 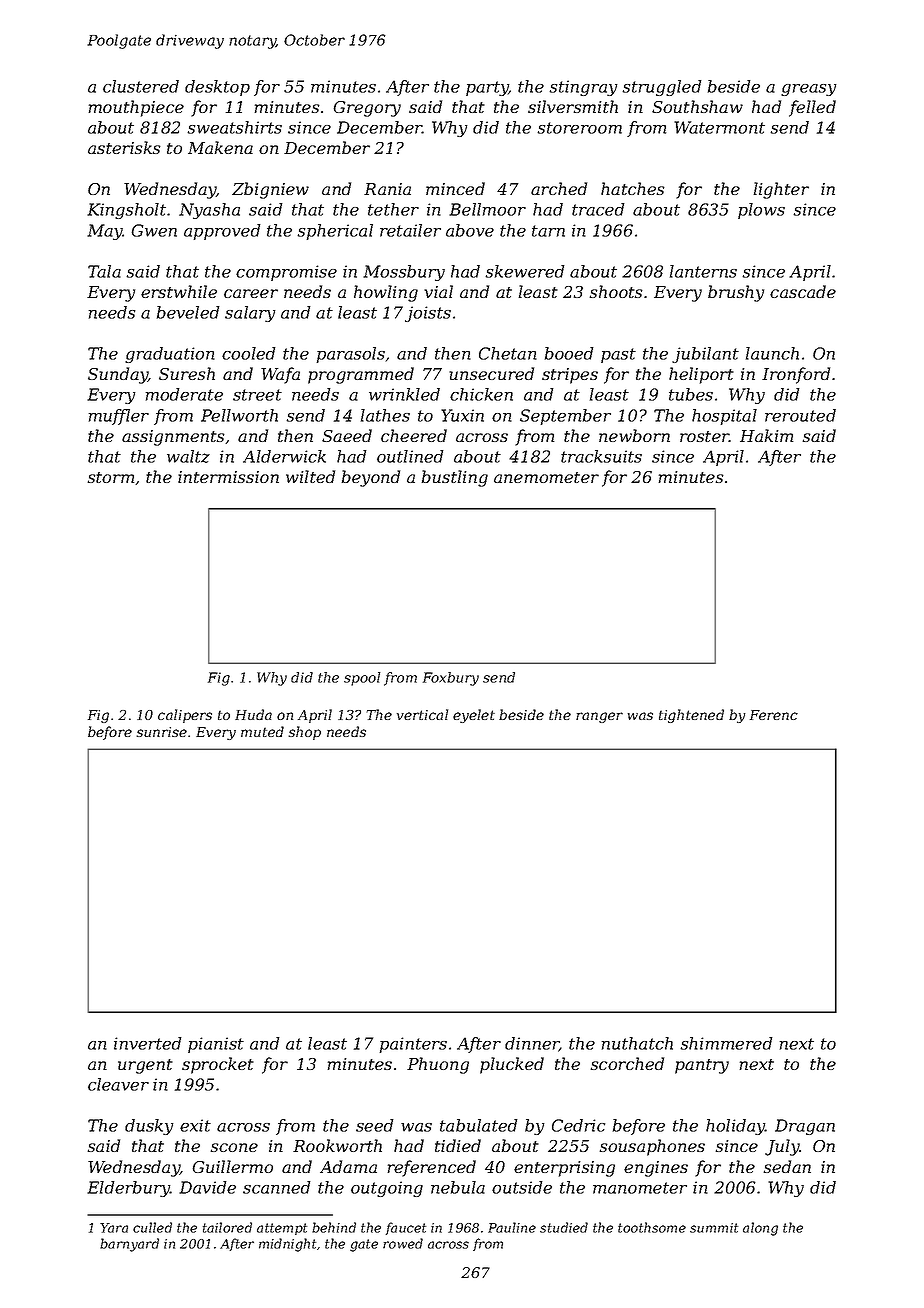 What do you see at coordinates (512, 1227) in the document?
I see `Pauline` at bounding box center [512, 1227].
